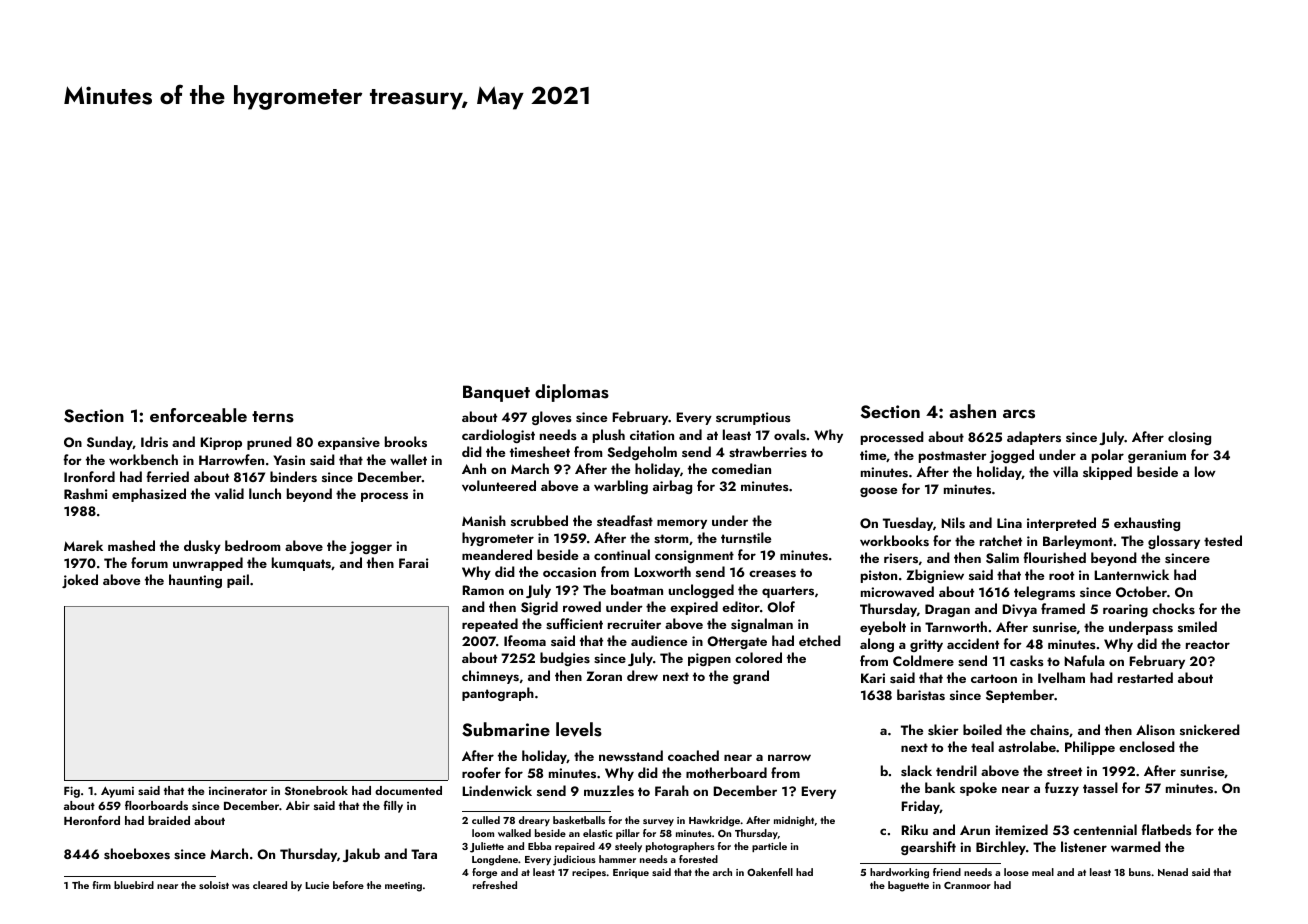 The image size is (1308, 924). I want to click on snickered, so click(1210, 730).
